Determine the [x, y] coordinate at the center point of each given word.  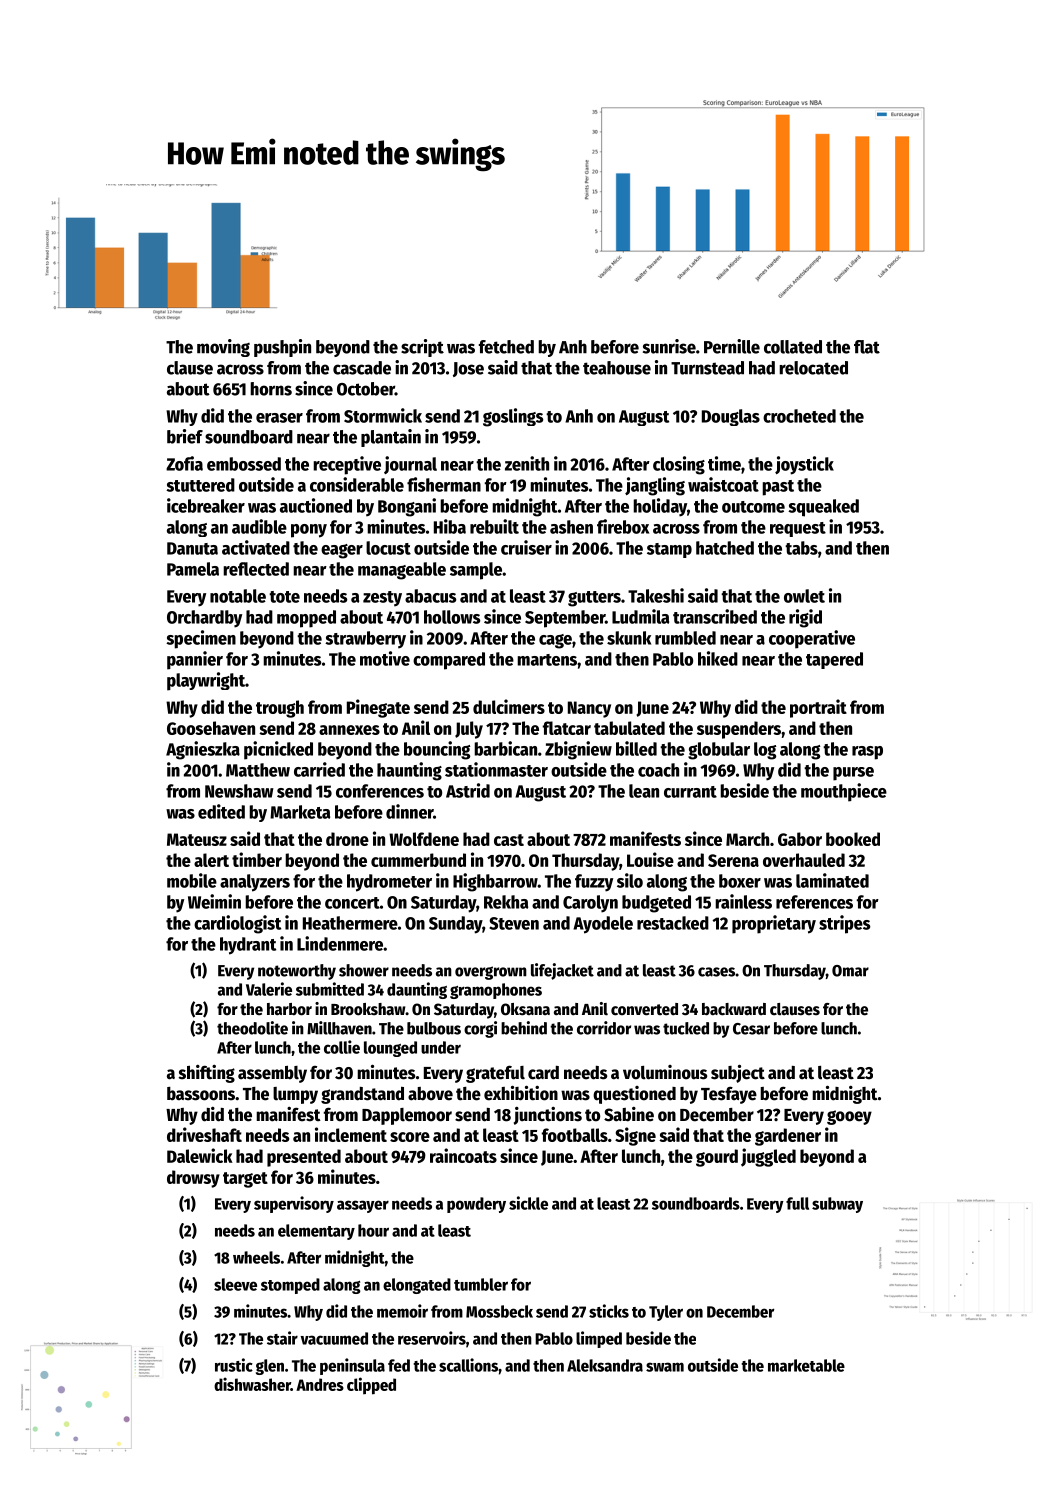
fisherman [444, 484]
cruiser [526, 547]
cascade [362, 368]
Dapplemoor [407, 1116]
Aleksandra [605, 1365]
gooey [849, 1117]
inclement [351, 1134]
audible [259, 526]
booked [853, 839]
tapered [834, 660]
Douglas [731, 417]
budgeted [656, 904]
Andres [320, 1384]
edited [221, 811]
